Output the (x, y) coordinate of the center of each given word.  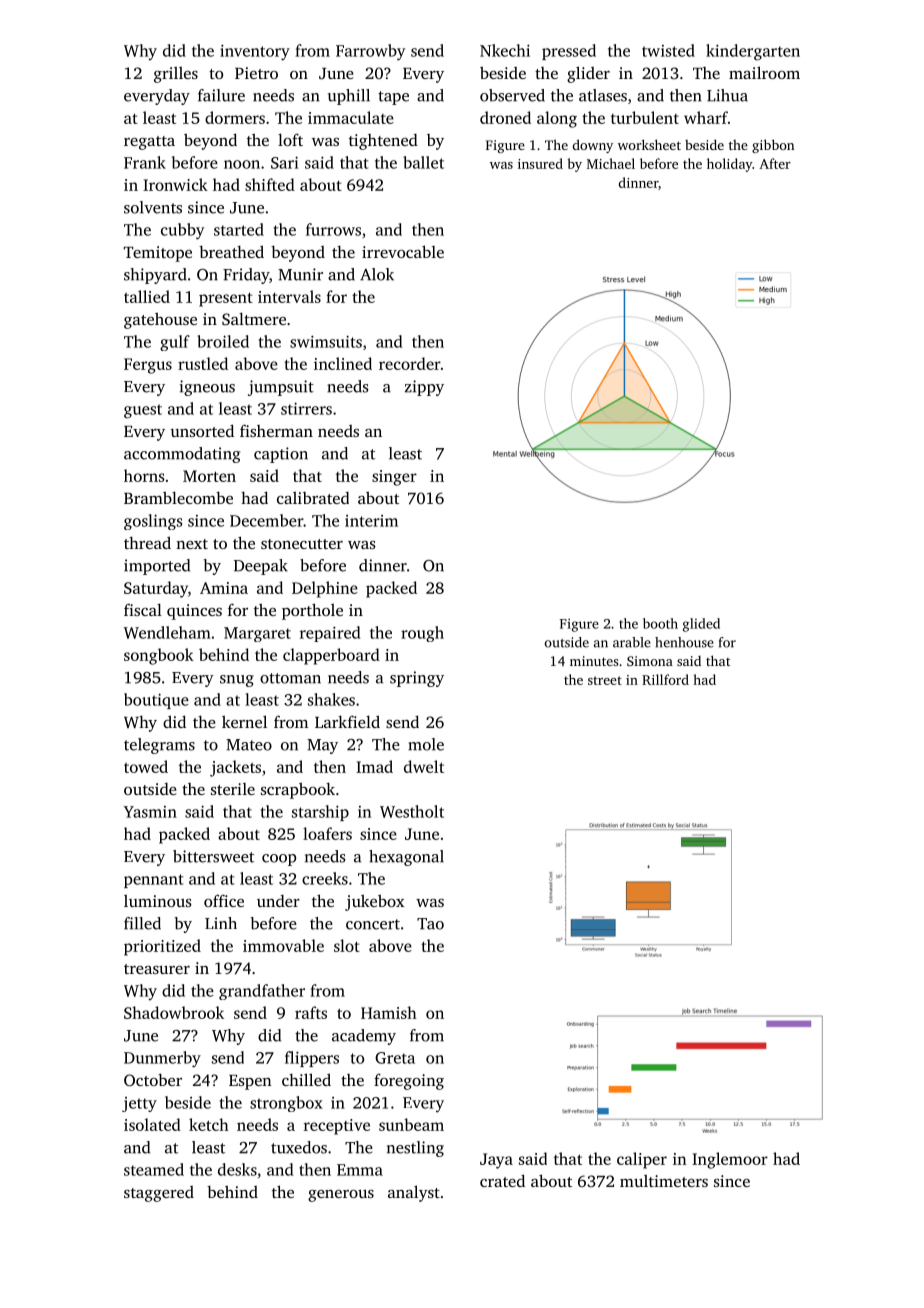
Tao (430, 924)
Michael (611, 163)
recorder (410, 363)
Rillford (665, 679)
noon (242, 164)
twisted (668, 50)
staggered (159, 1194)
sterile (233, 789)
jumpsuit (281, 388)
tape (393, 98)
